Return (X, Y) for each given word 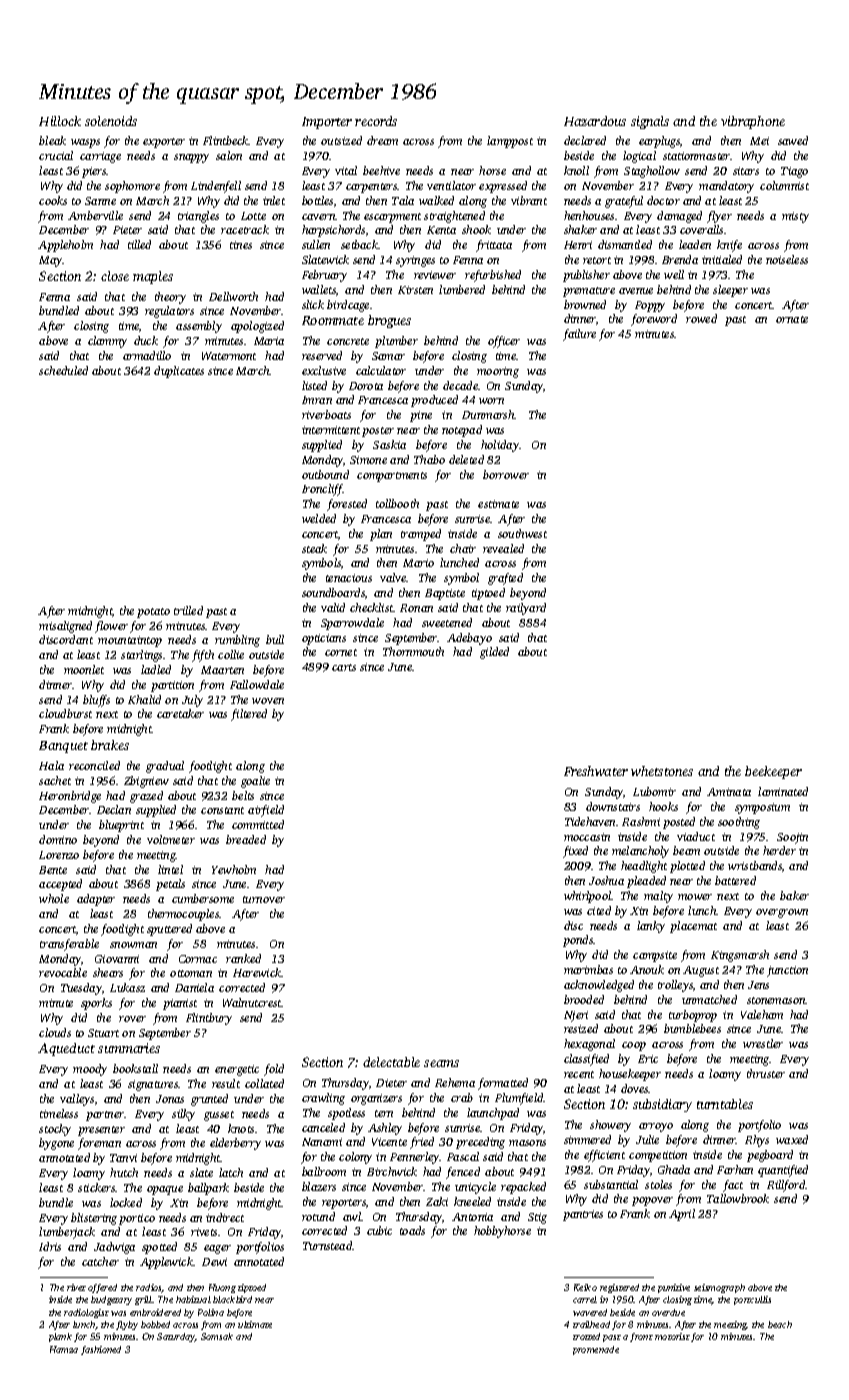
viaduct (696, 836)
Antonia (472, 1217)
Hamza (64, 1349)
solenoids (111, 121)
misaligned (65, 627)
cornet (341, 652)
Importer (327, 123)
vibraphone (753, 122)
